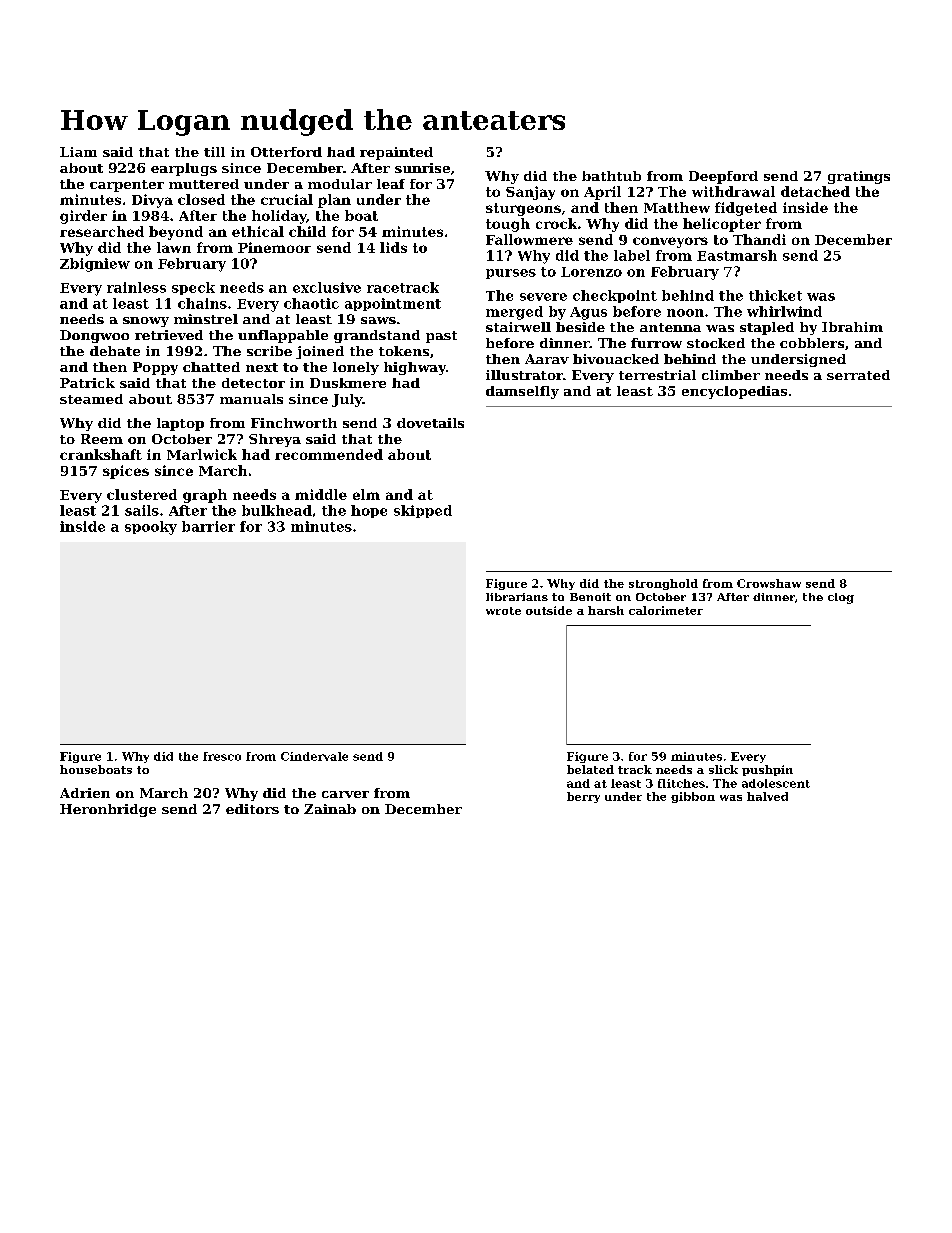 The image size is (952, 1233). I want to click on Crowshaw, so click(769, 583).
